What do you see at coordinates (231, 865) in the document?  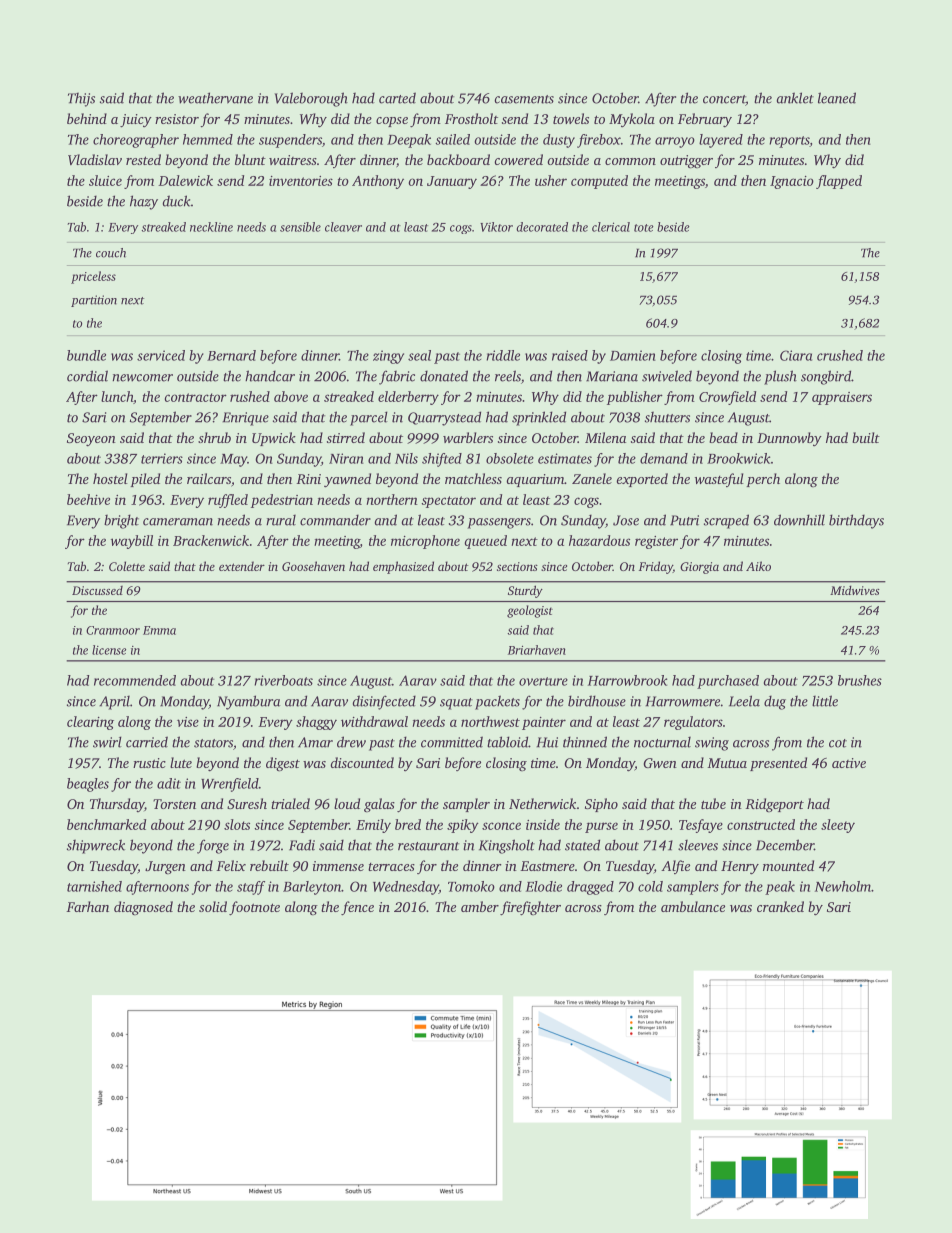 I see `Felix` at bounding box center [231, 865].
